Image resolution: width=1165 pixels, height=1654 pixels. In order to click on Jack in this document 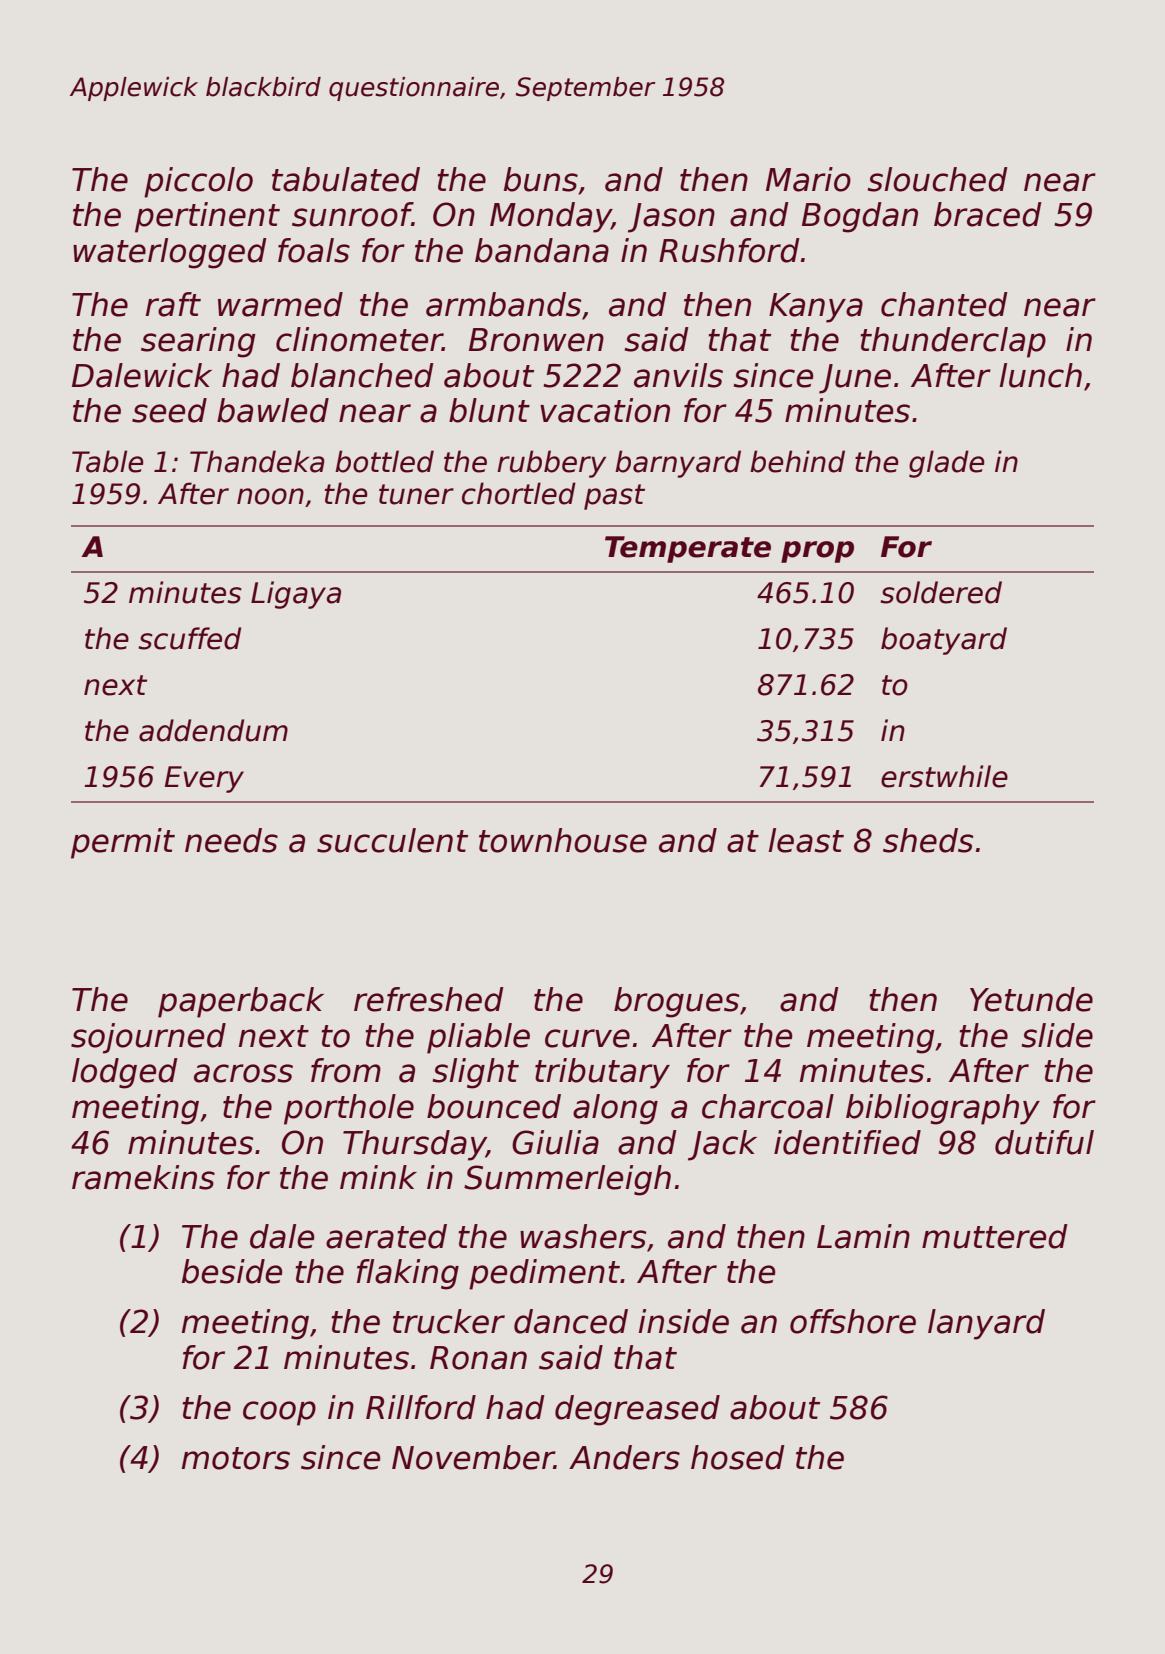, I will do `click(722, 1145)`.
